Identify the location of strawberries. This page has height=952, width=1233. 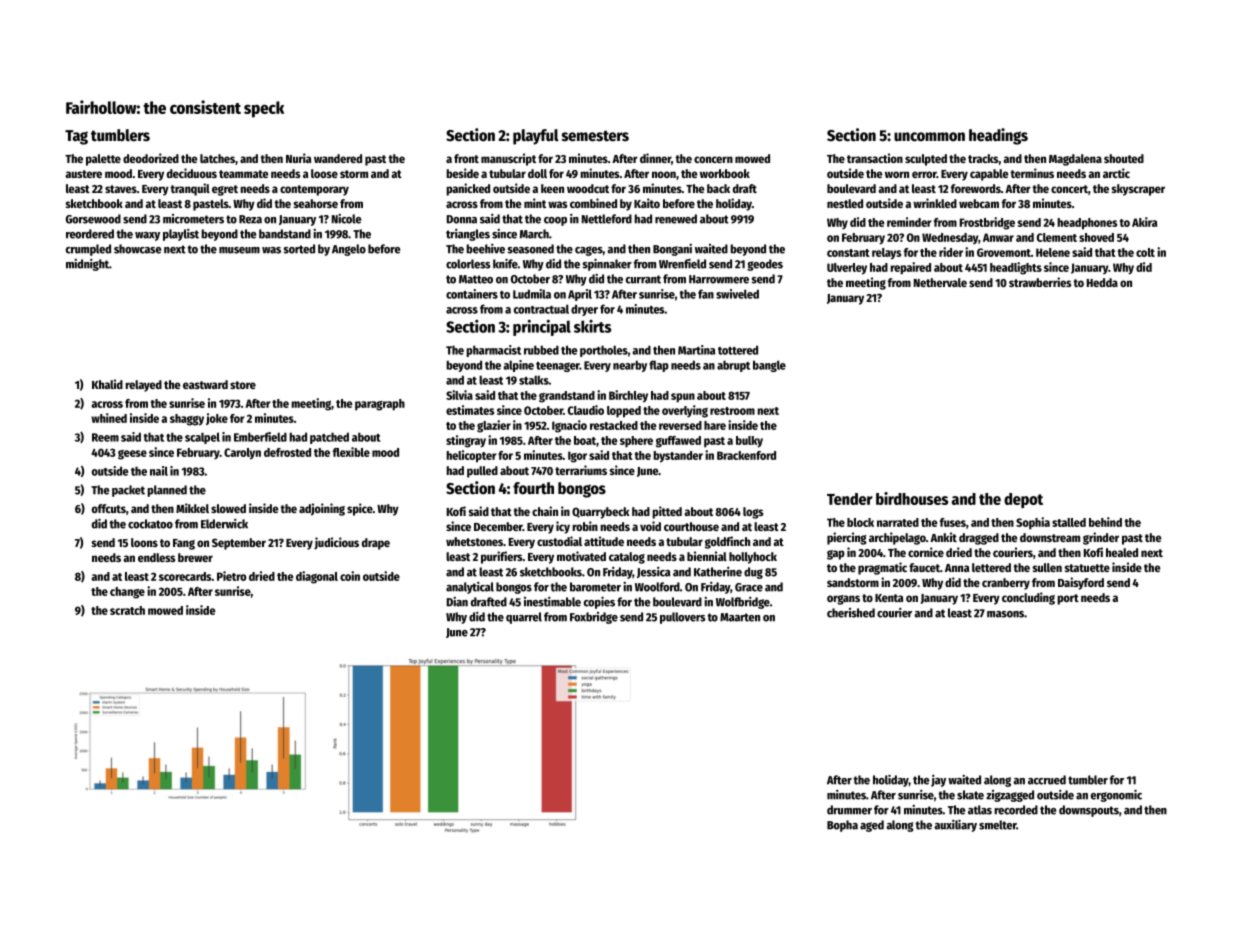
(1040, 282).
